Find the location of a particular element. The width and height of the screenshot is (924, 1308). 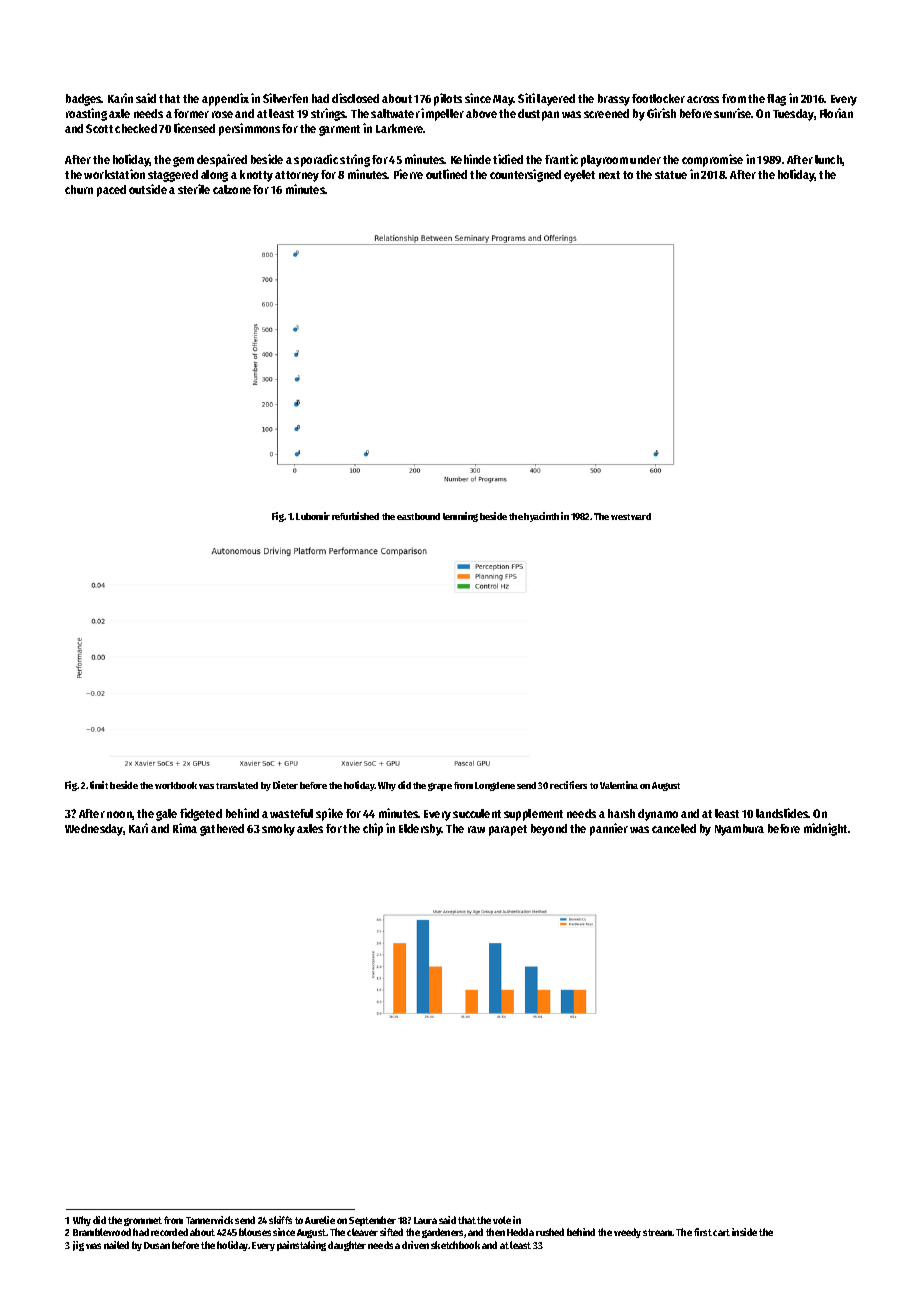

daughter is located at coordinates (347, 1246).
